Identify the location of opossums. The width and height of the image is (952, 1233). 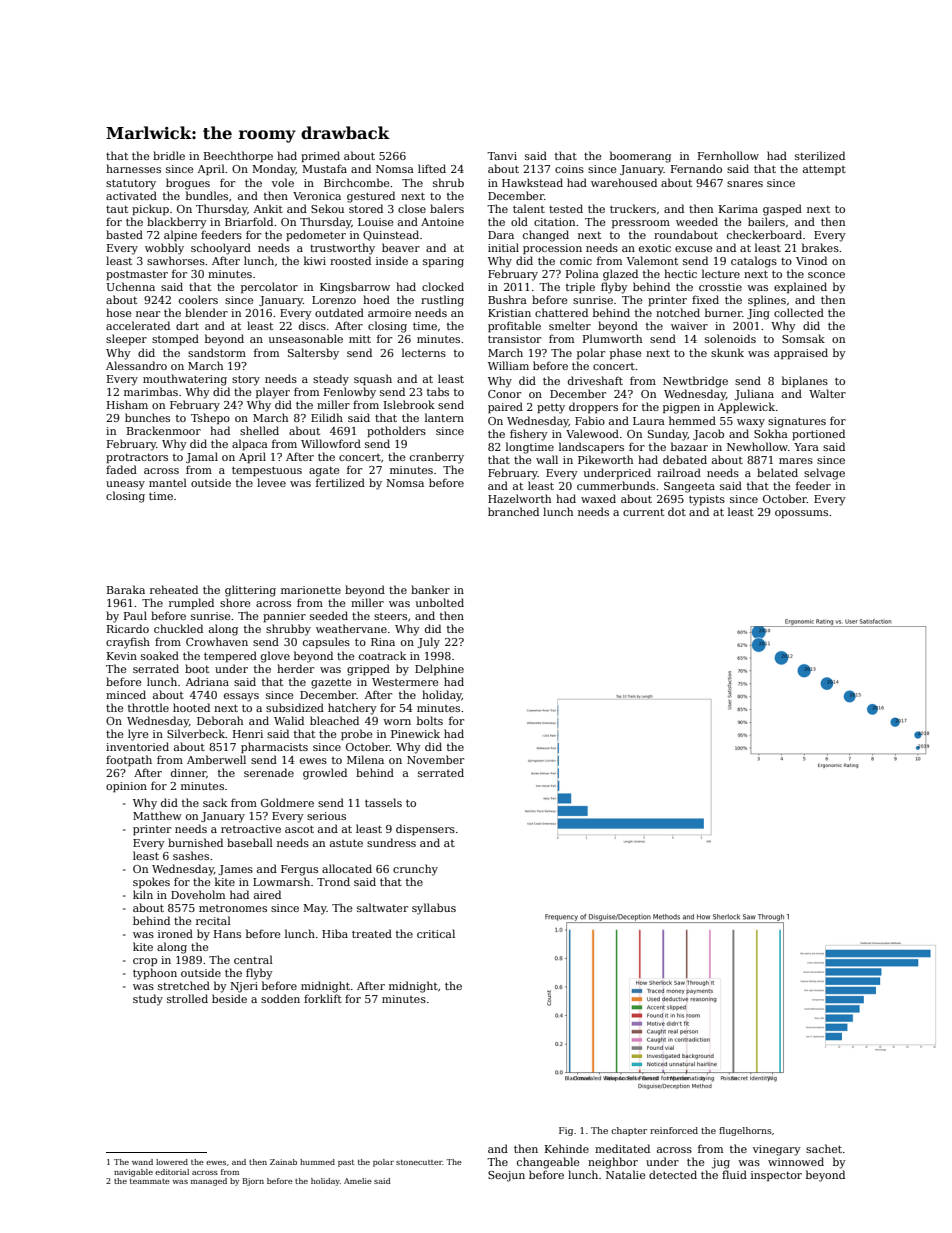
(801, 514).
